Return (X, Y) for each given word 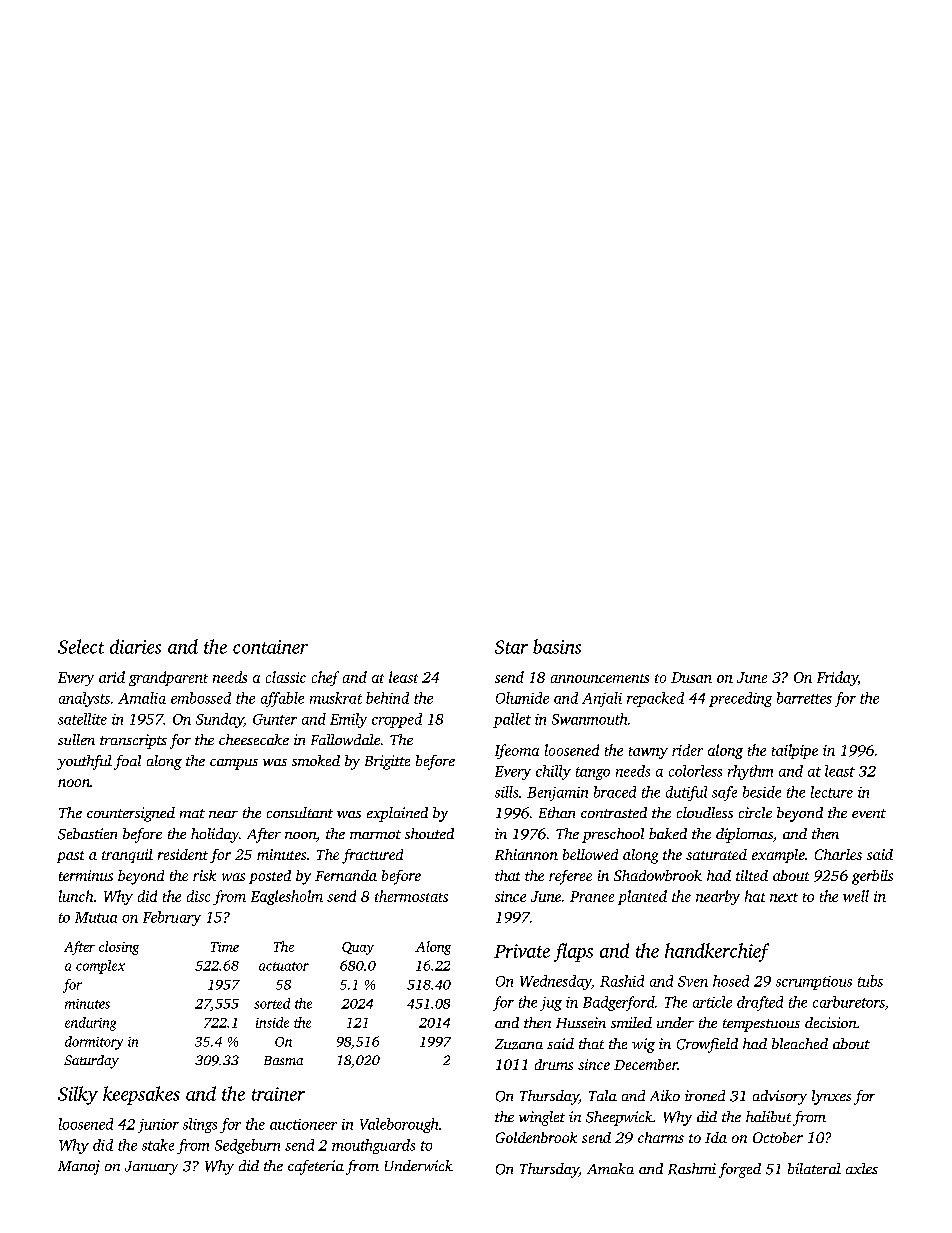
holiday (215, 835)
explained (397, 814)
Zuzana (519, 1044)
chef (325, 678)
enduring (90, 1024)
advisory (780, 1097)
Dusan (691, 677)
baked (668, 833)
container (270, 647)
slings (200, 1125)
